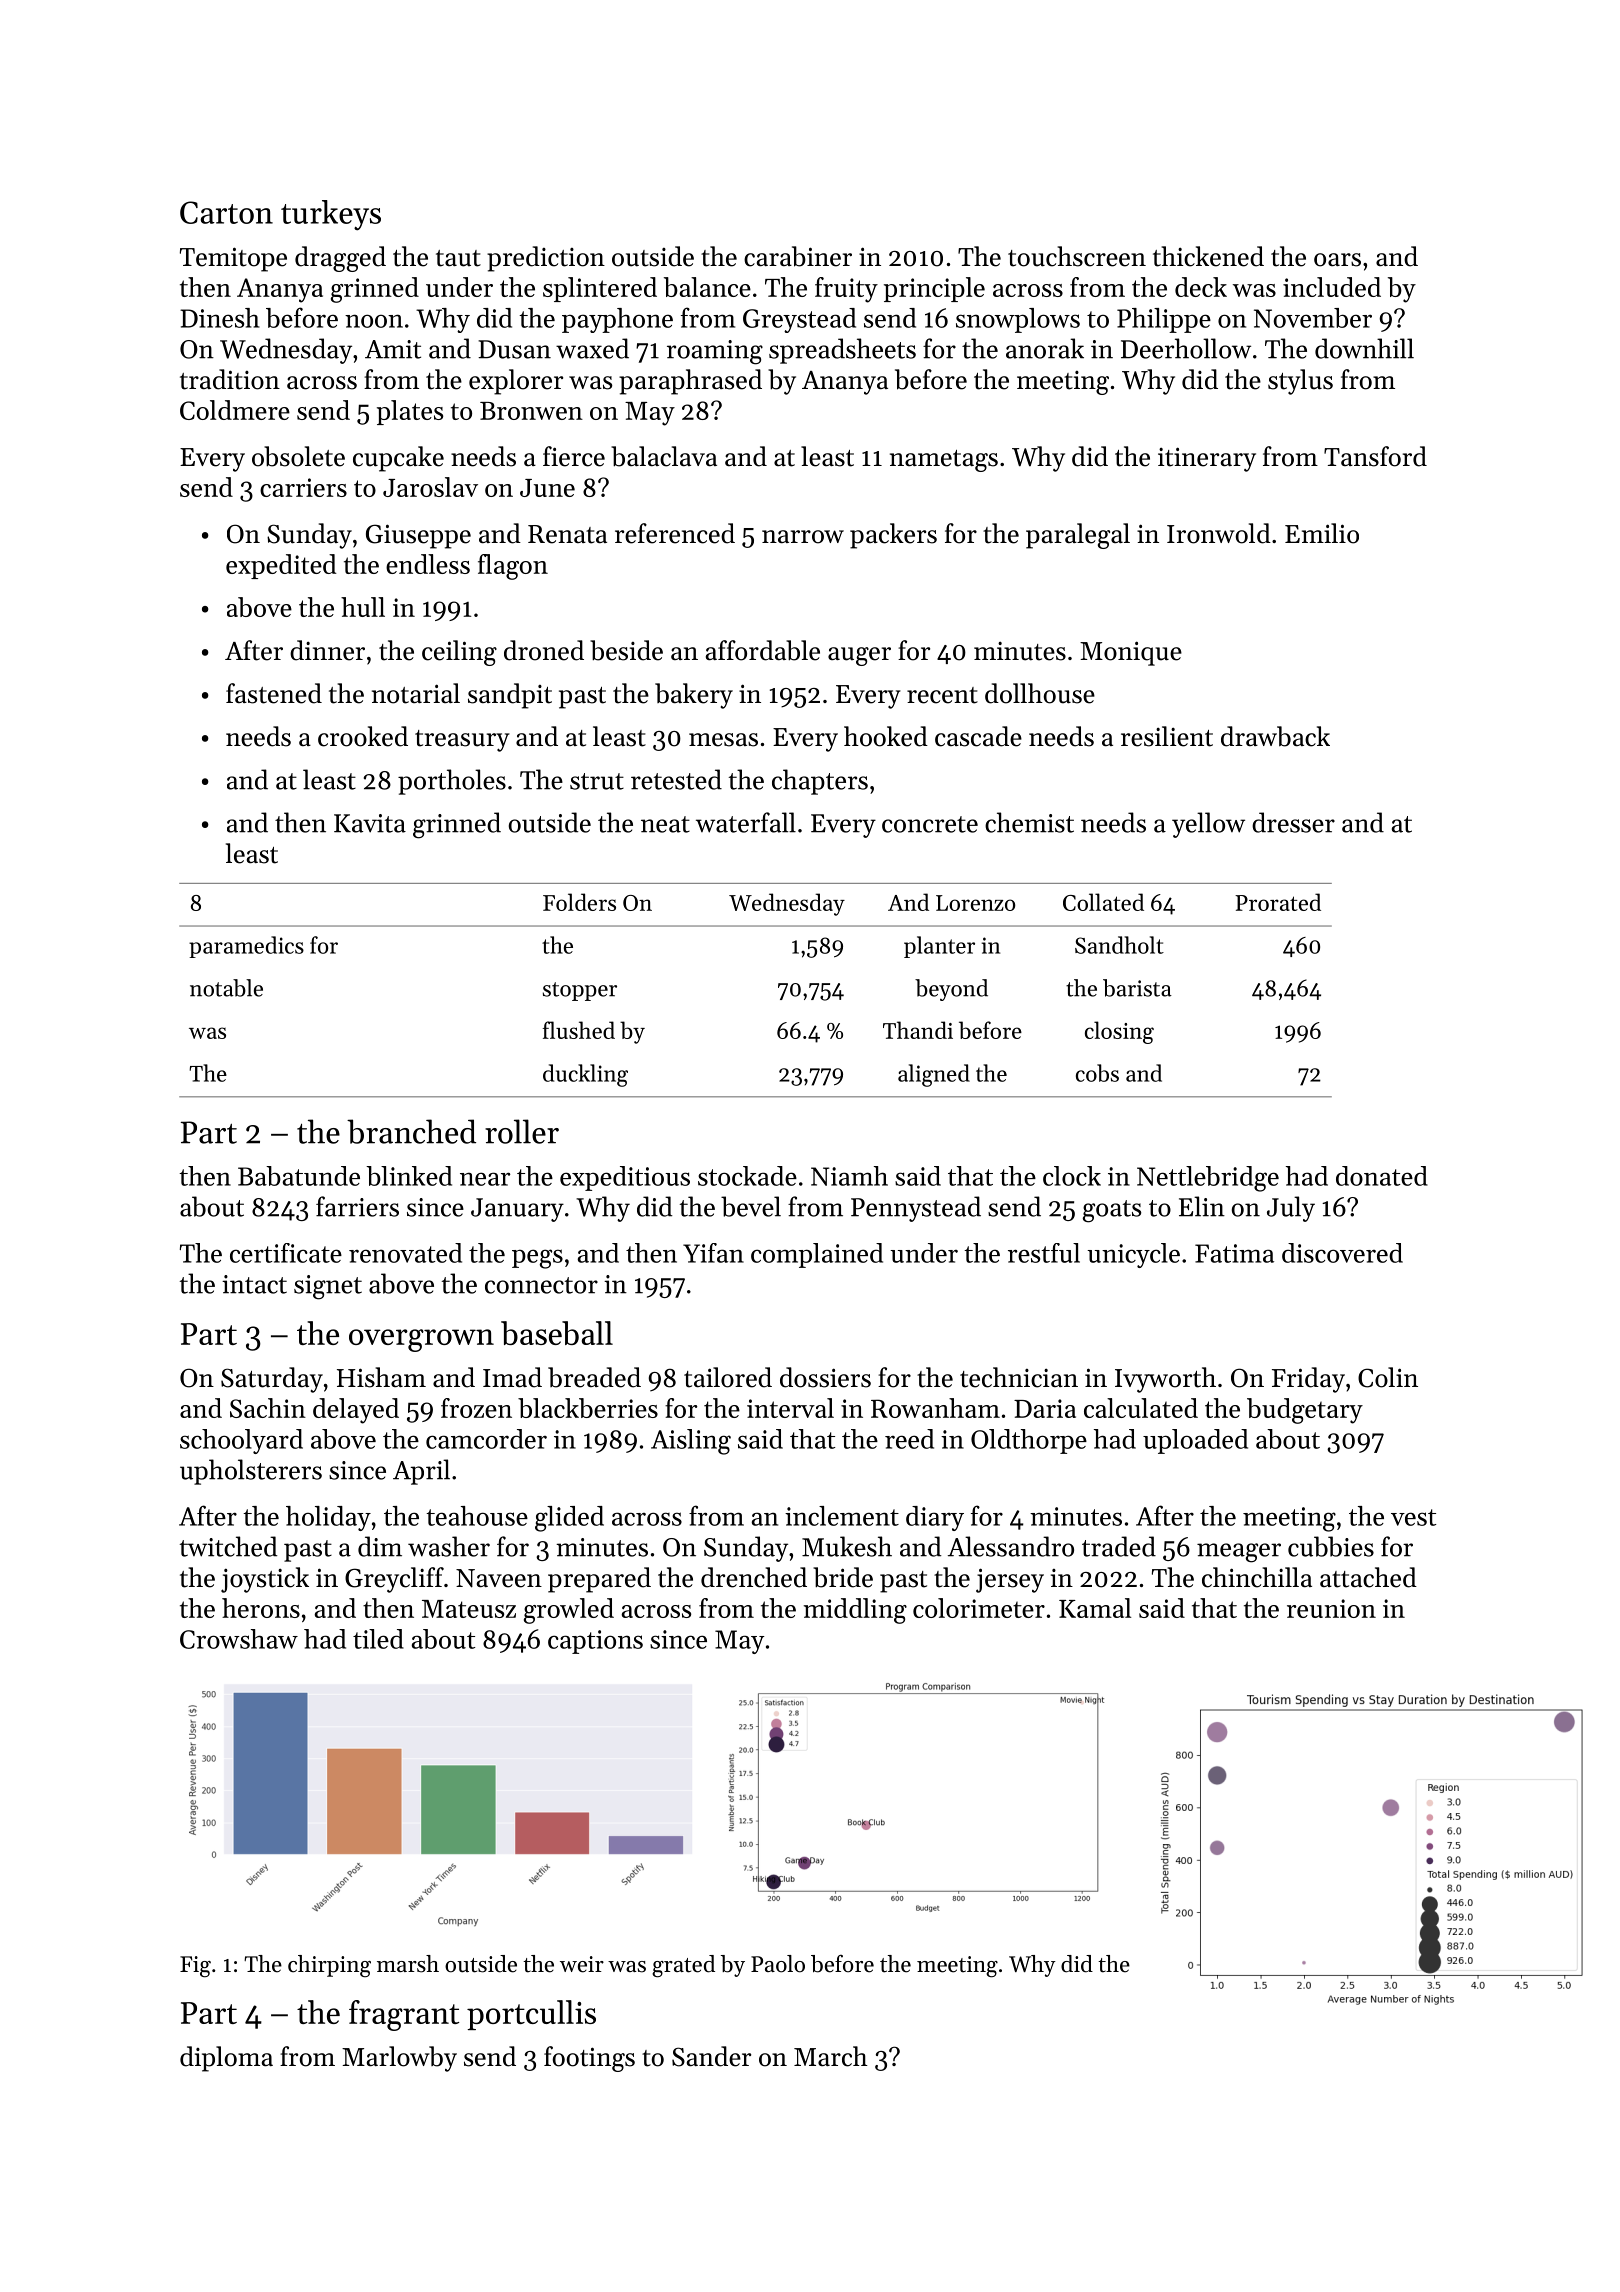  I want to click on complained, so click(817, 1255).
